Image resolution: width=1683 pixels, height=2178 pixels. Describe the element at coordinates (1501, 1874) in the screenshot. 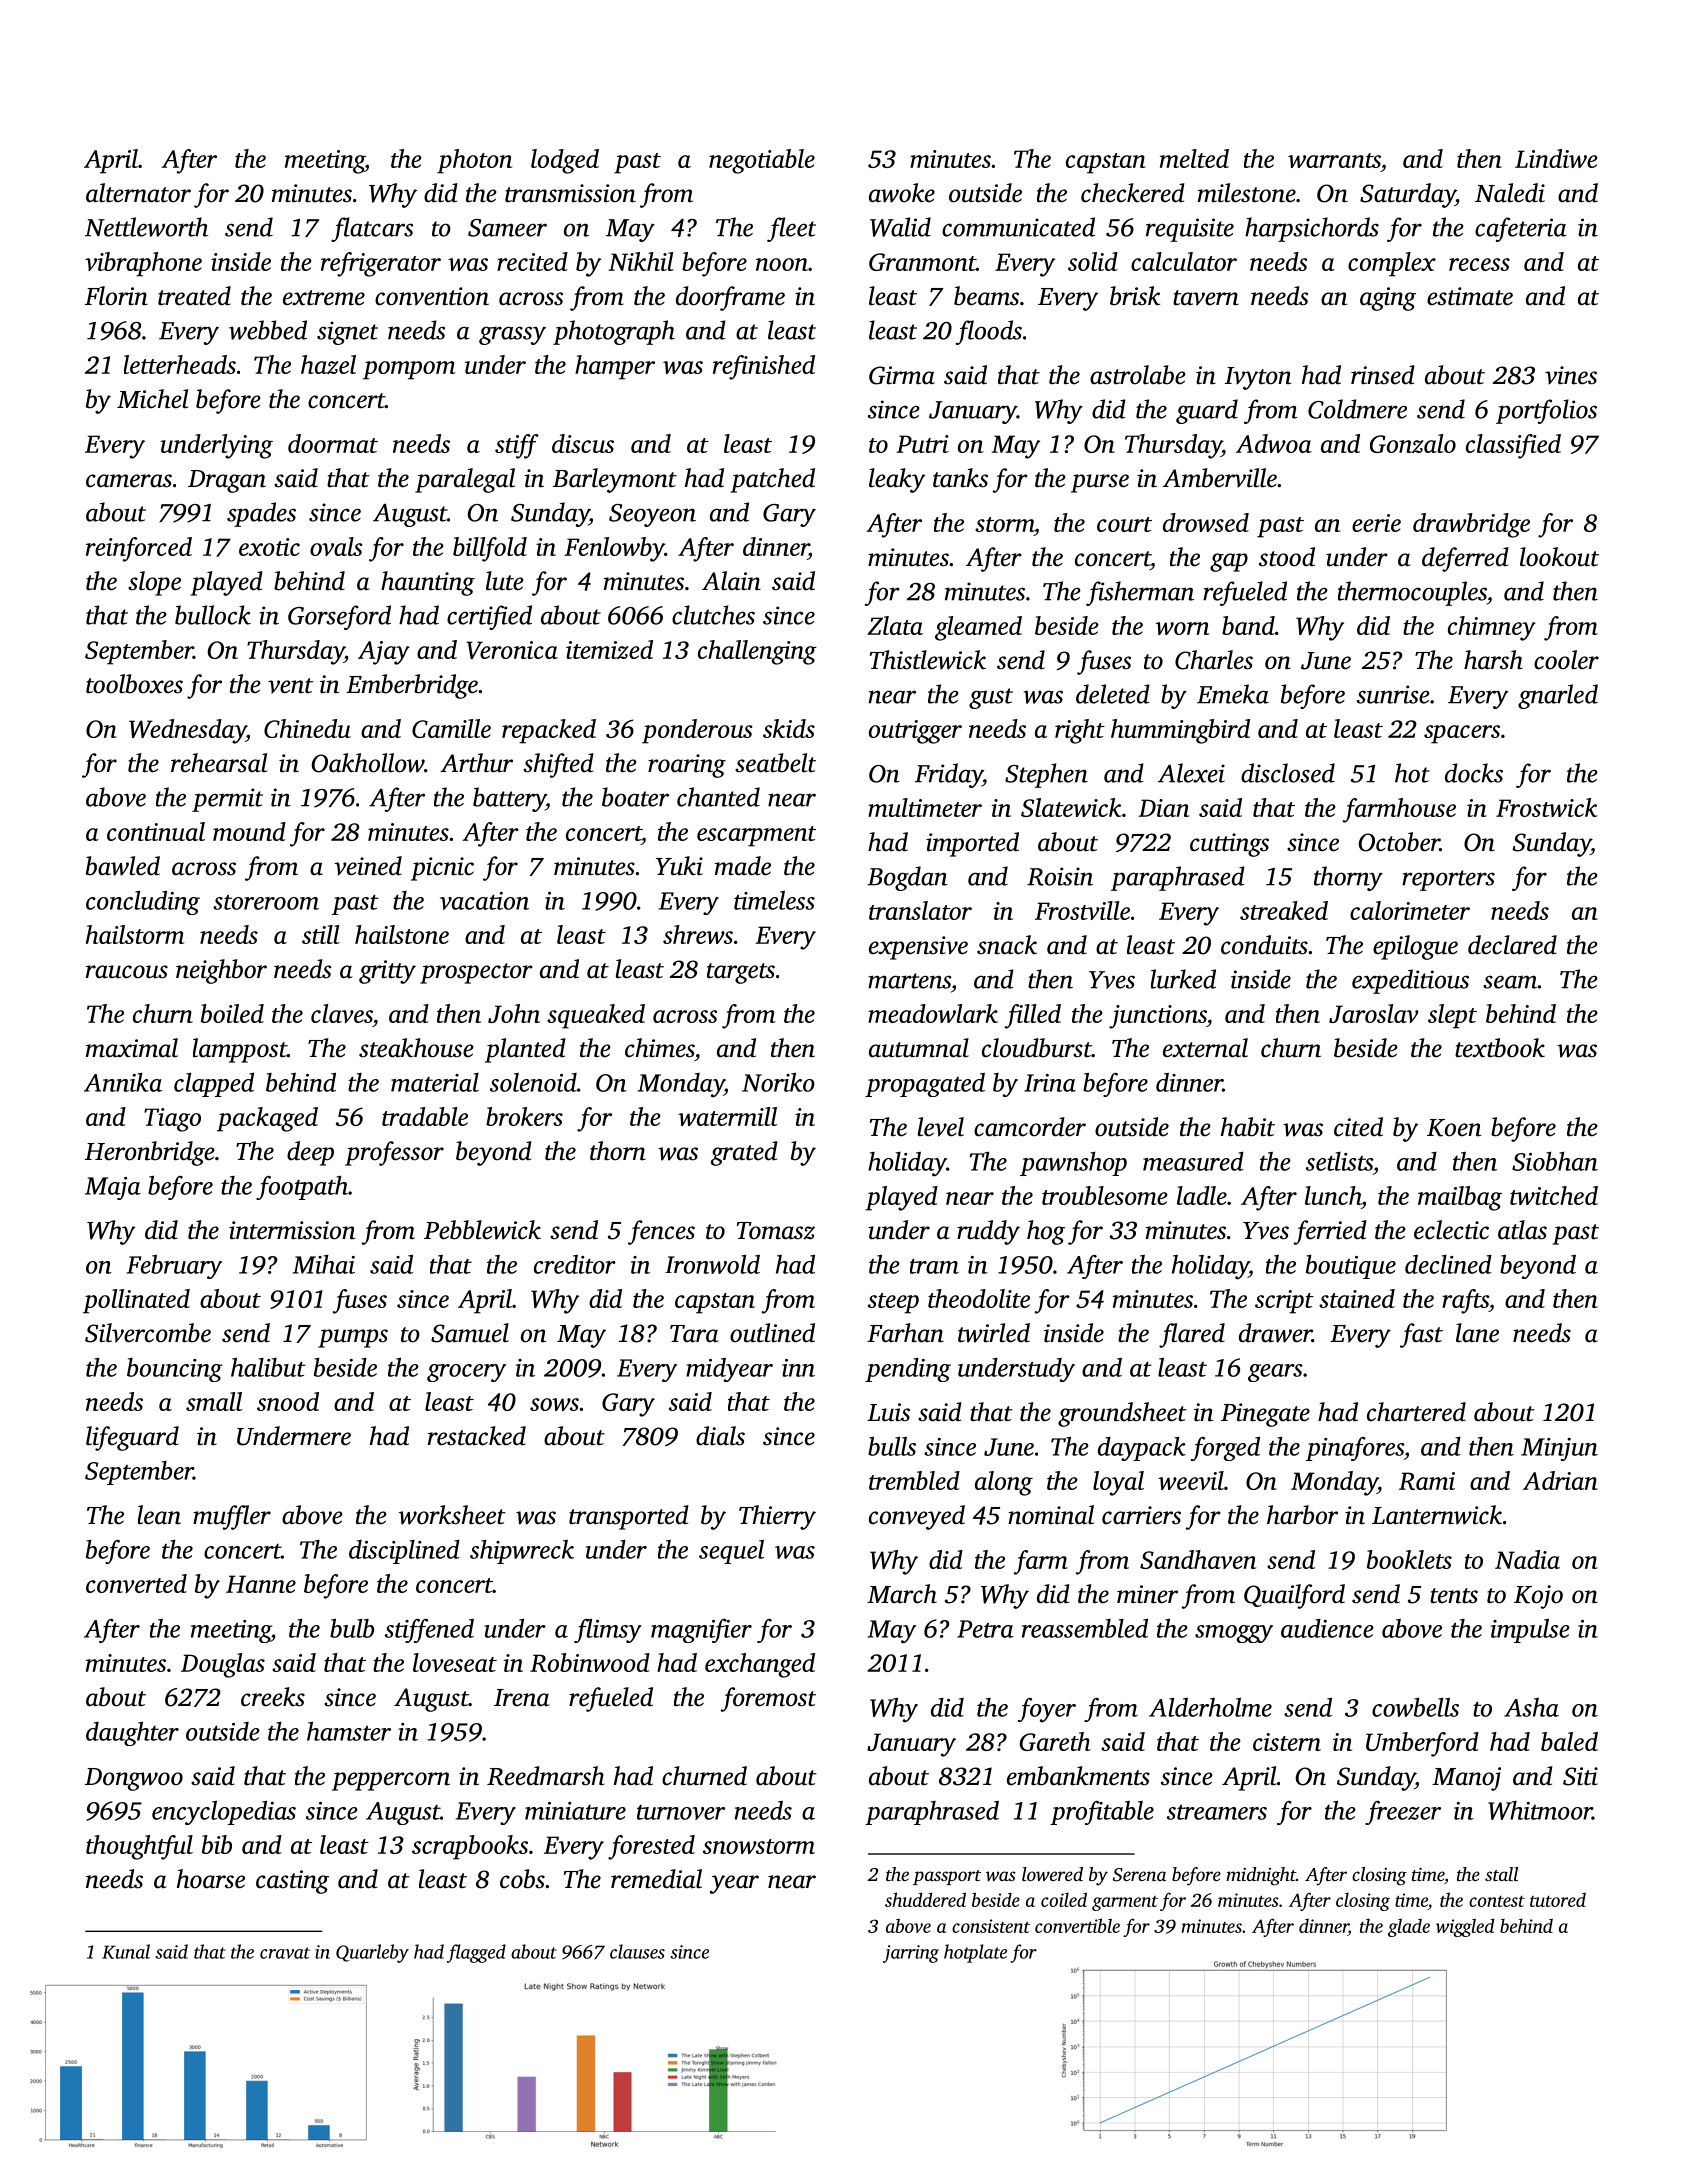

I see `stall` at that location.
